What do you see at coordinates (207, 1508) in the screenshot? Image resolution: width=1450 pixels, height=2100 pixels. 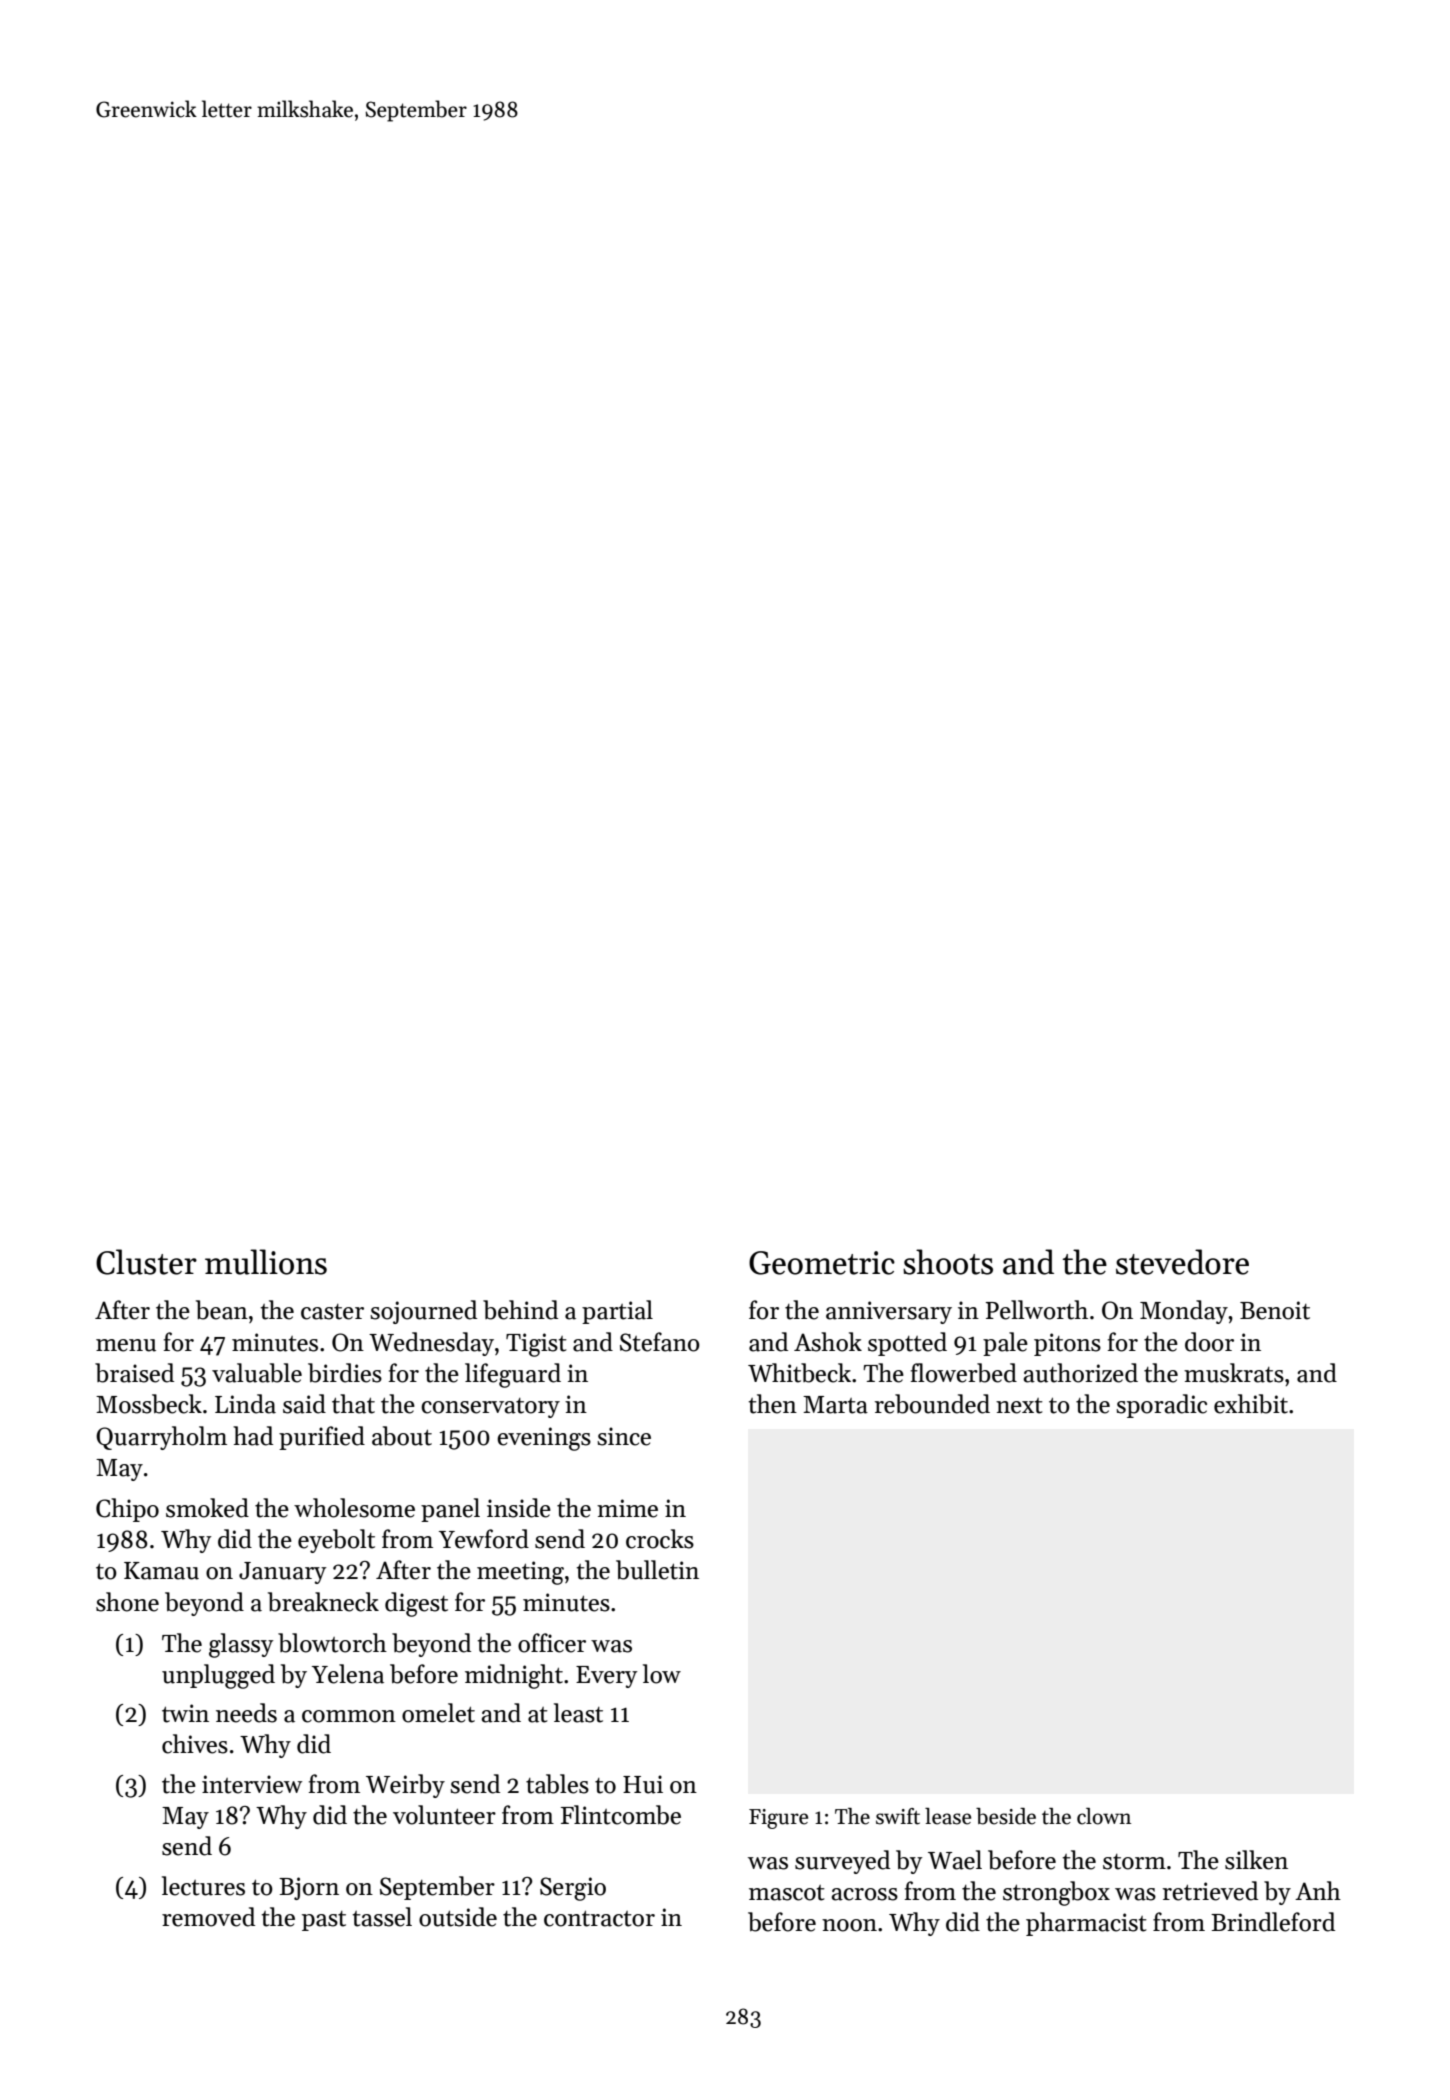 I see `smoked` at bounding box center [207, 1508].
